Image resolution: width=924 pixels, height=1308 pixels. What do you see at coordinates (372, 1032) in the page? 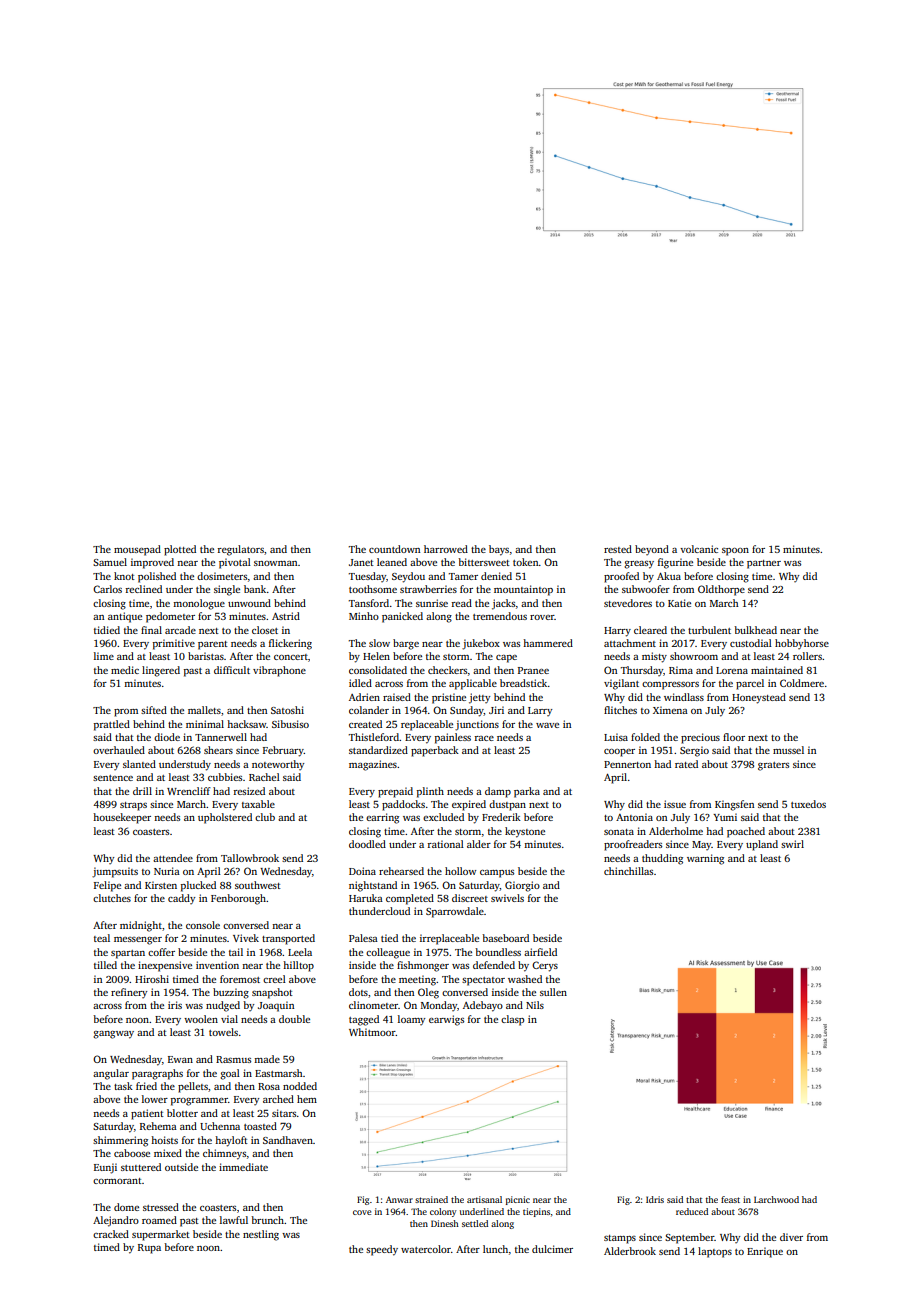
I see `Whitmoor` at bounding box center [372, 1032].
